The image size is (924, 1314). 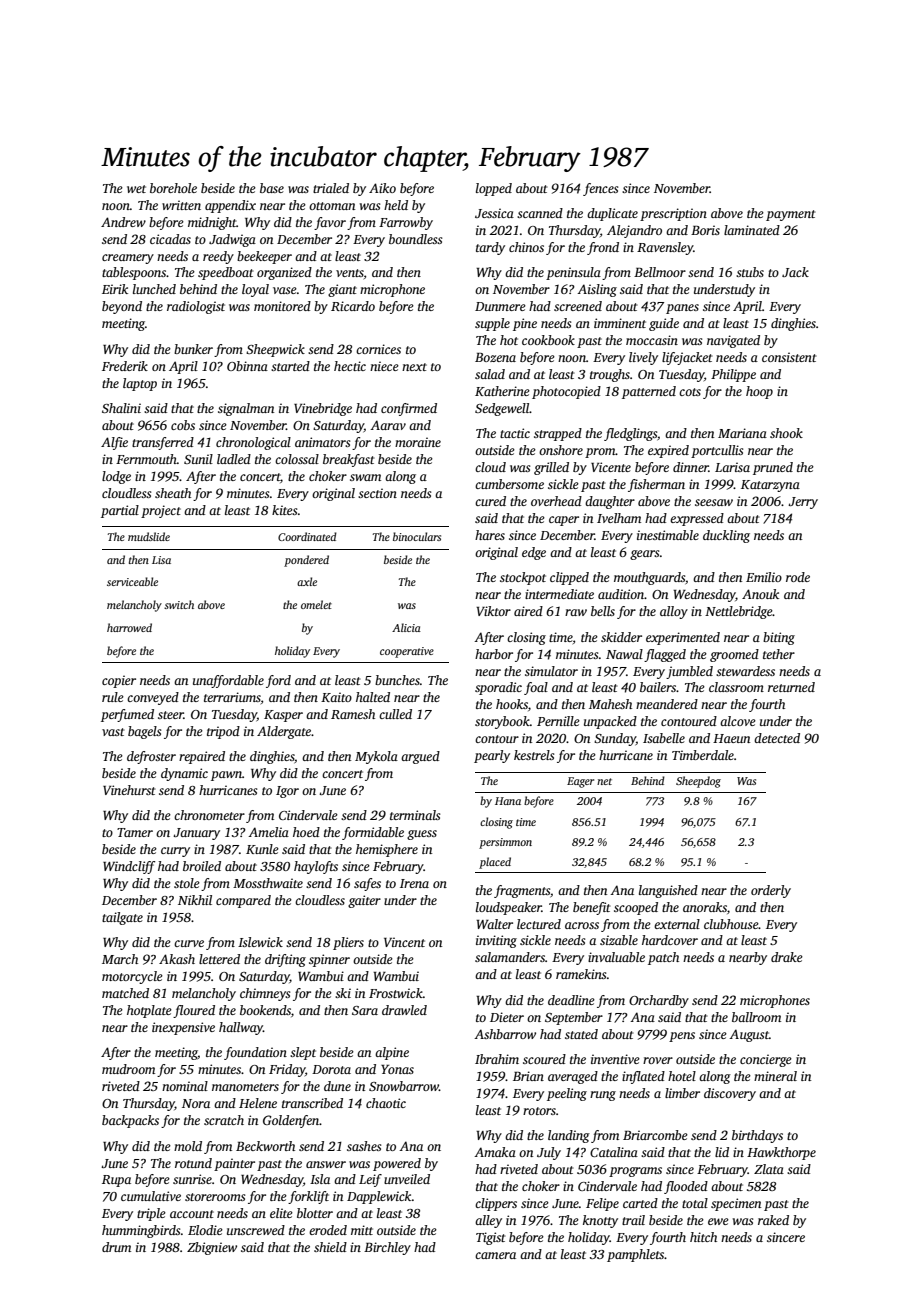 What do you see at coordinates (136, 189) in the page?
I see `wet` at bounding box center [136, 189].
